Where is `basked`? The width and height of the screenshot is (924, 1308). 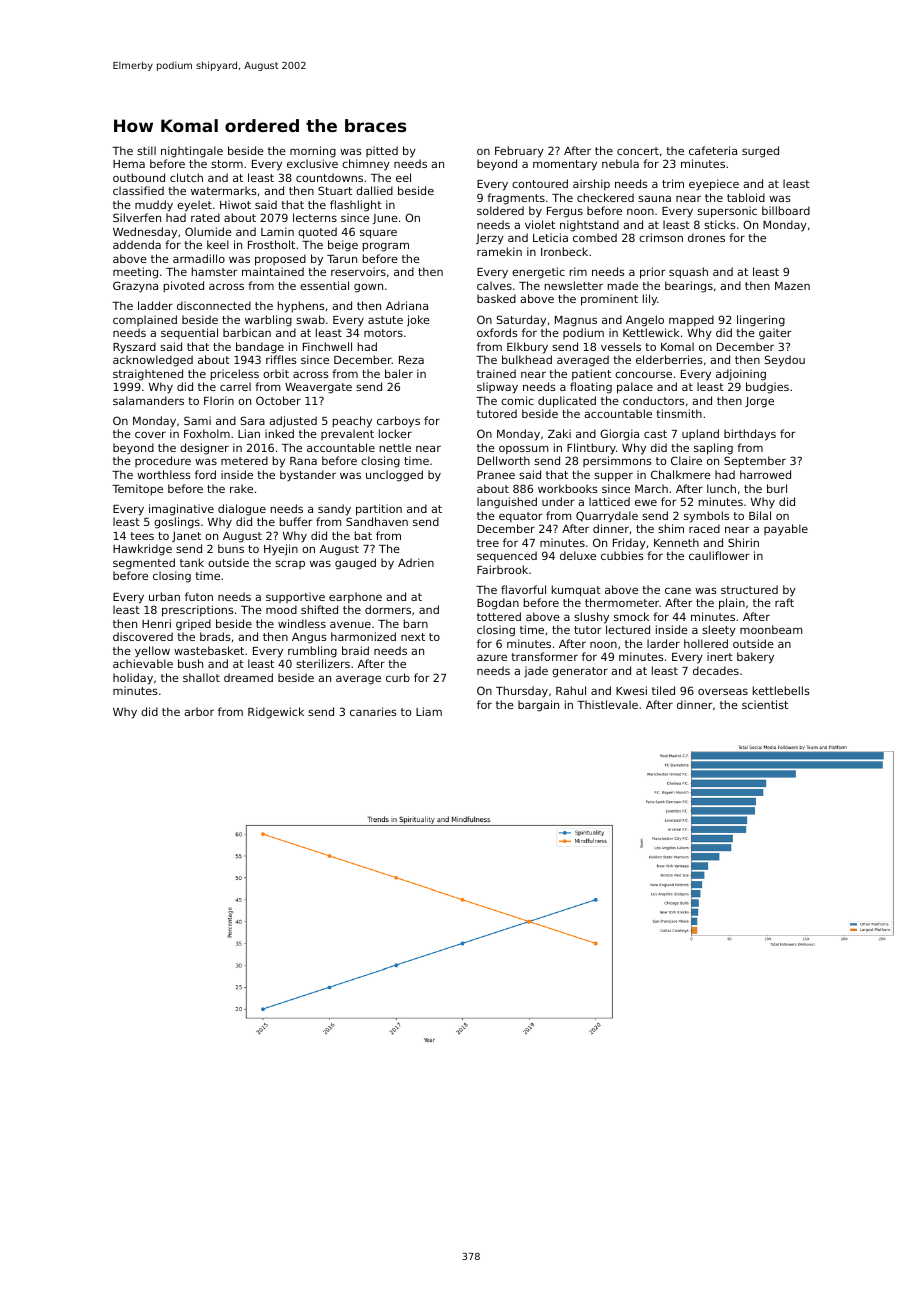 basked is located at coordinates (496, 298).
